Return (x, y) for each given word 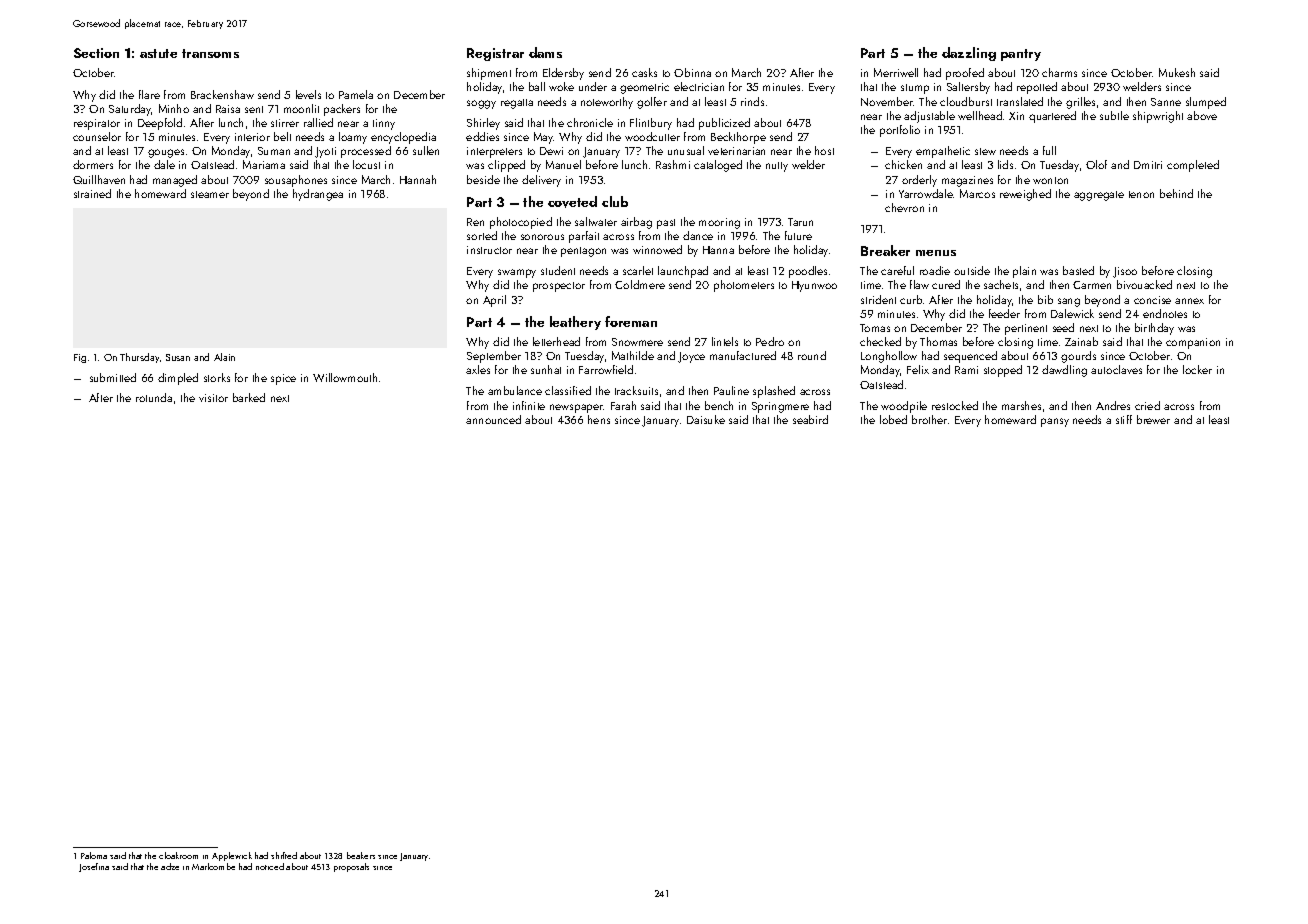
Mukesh (1177, 72)
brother (929, 419)
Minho (174, 108)
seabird (810, 419)
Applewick (232, 856)
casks (644, 72)
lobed (893, 419)
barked (249, 397)
